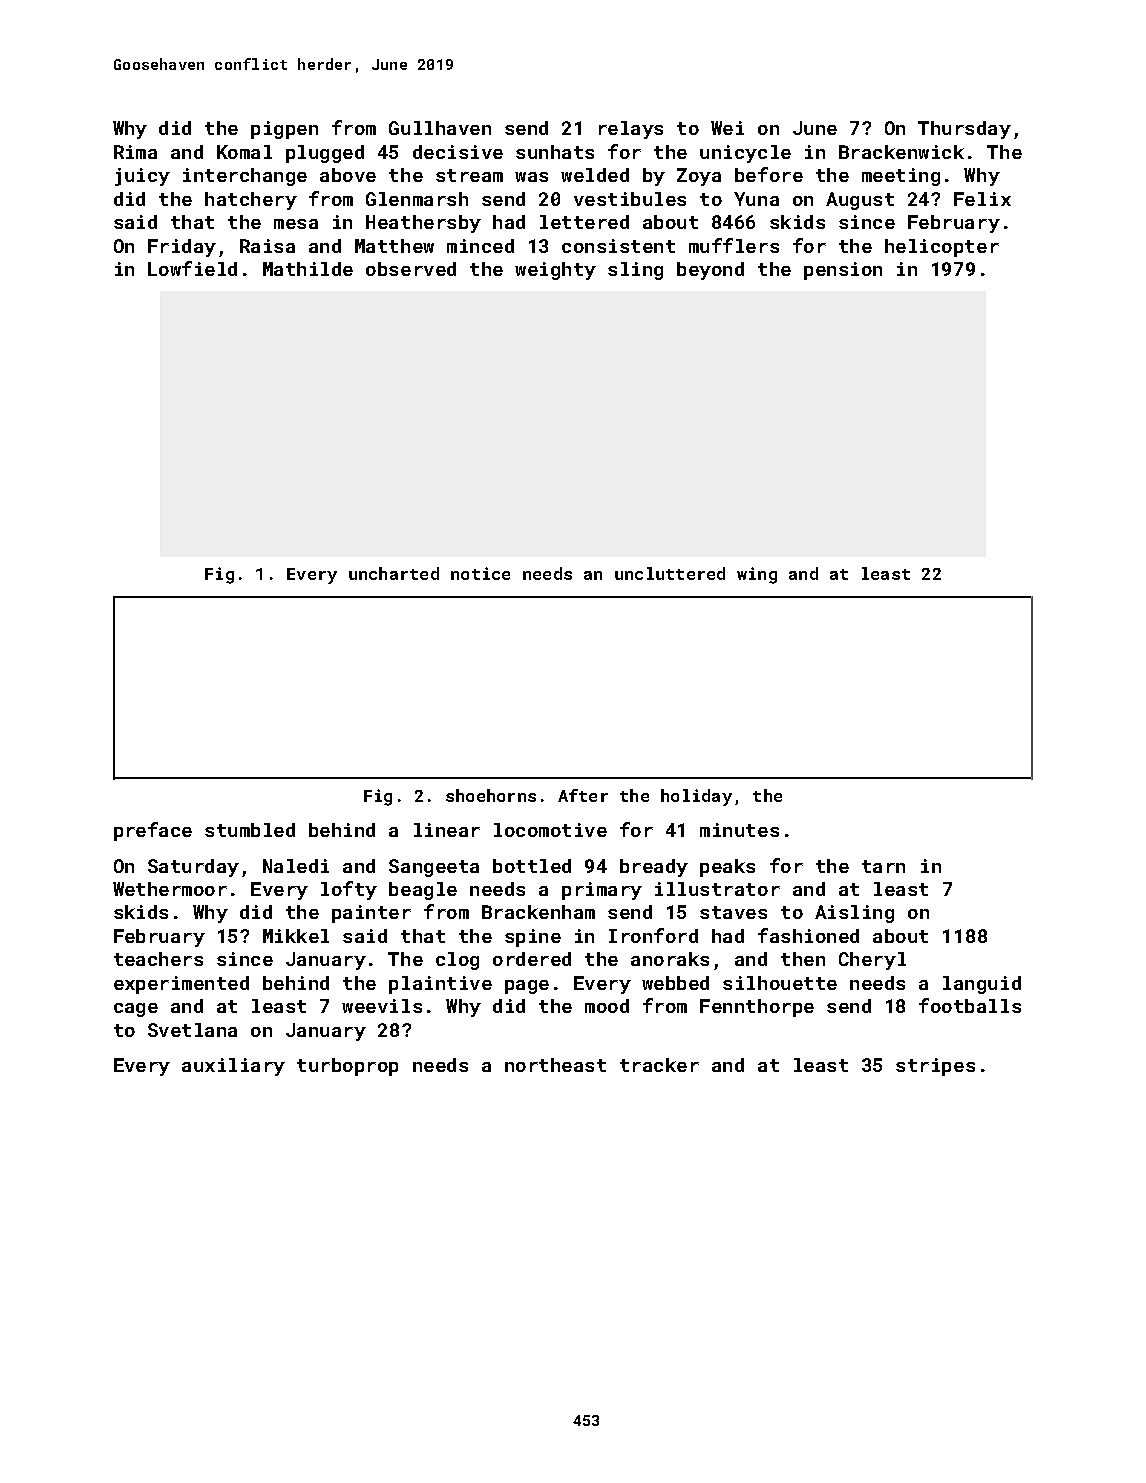 This screenshot has width=1146, height=1483. What do you see at coordinates (631, 130) in the screenshot?
I see `relays` at bounding box center [631, 130].
